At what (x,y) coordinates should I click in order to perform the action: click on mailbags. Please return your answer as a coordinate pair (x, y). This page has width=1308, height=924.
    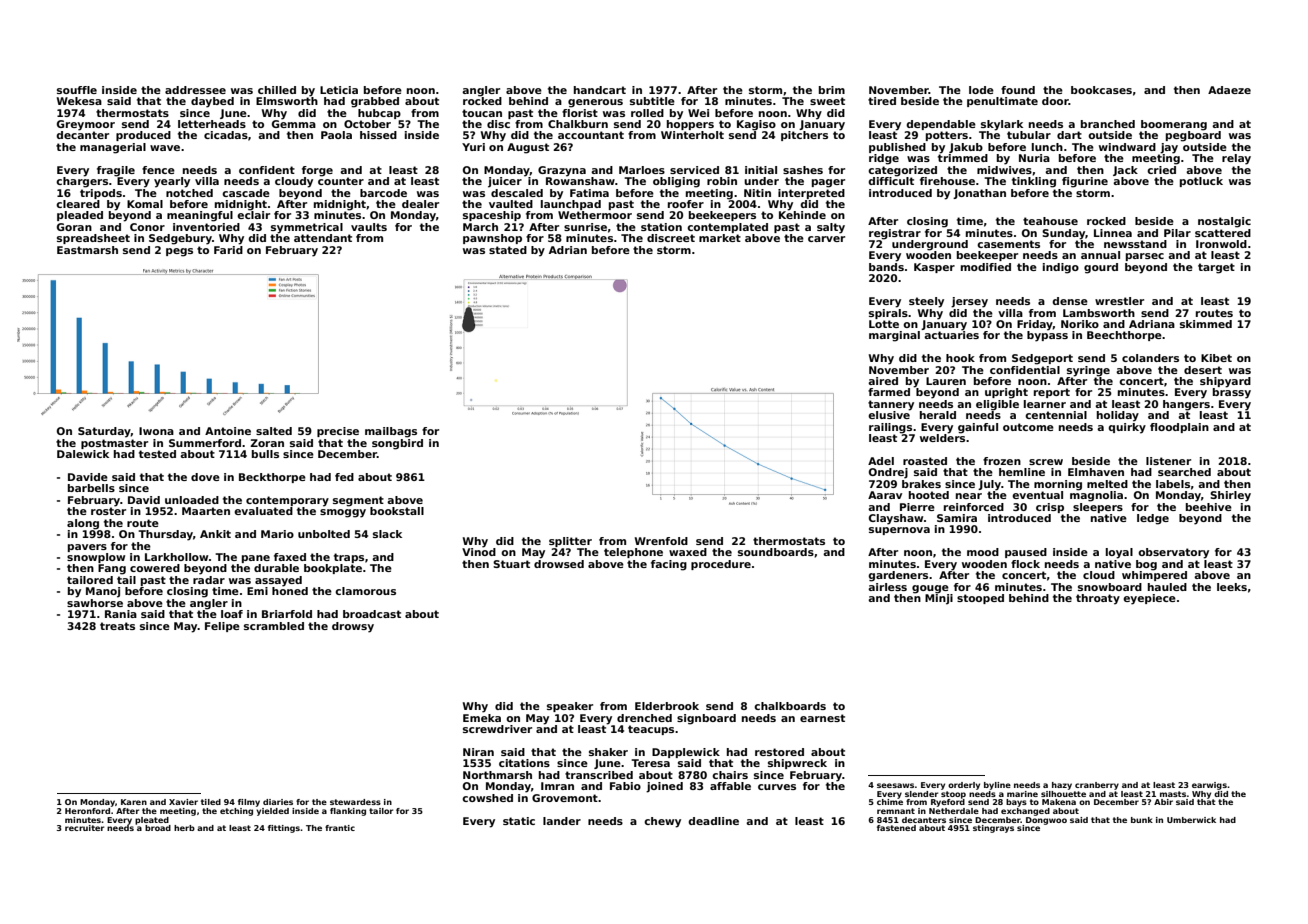
    Looking at the image, I should click on (391, 432).
